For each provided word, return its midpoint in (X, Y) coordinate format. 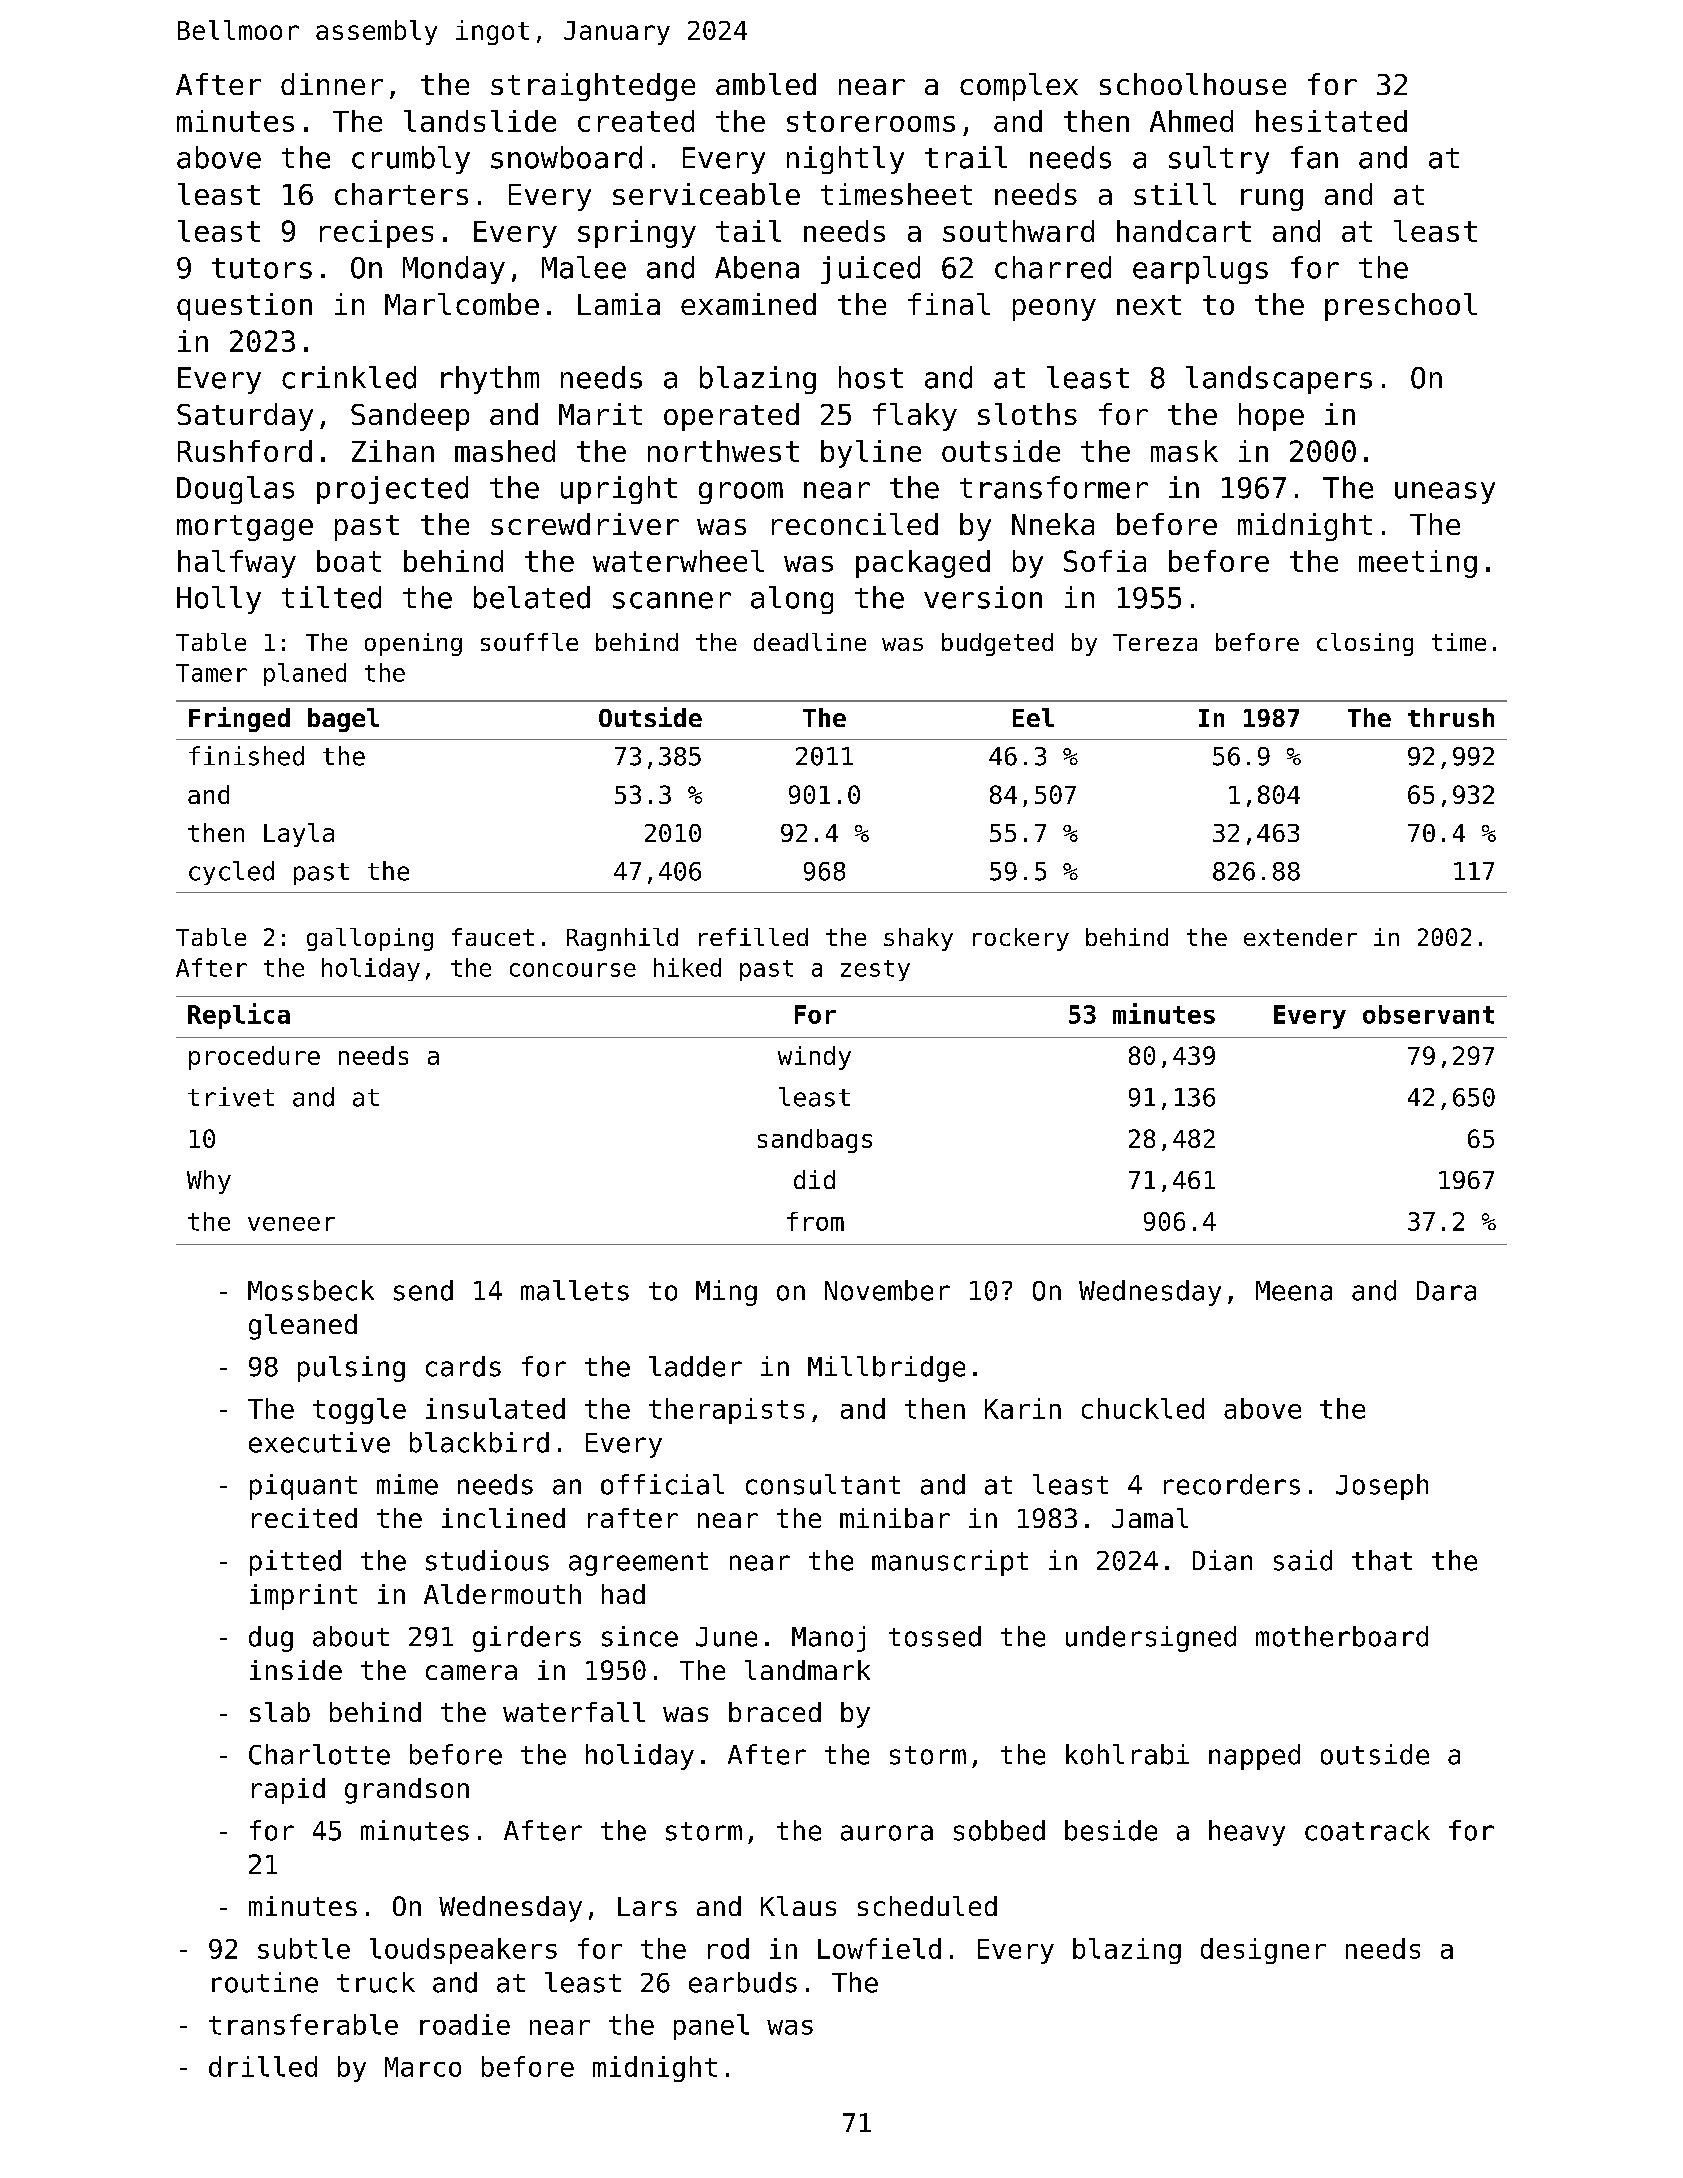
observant (1428, 1014)
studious (487, 1560)
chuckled (1143, 1408)
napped (1254, 1757)
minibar (895, 1518)
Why (209, 1182)
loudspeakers (463, 1951)
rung (1272, 200)
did (814, 1179)
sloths (1027, 414)
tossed (935, 1636)
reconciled (855, 524)
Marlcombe (462, 304)
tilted (331, 597)
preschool (1401, 307)
